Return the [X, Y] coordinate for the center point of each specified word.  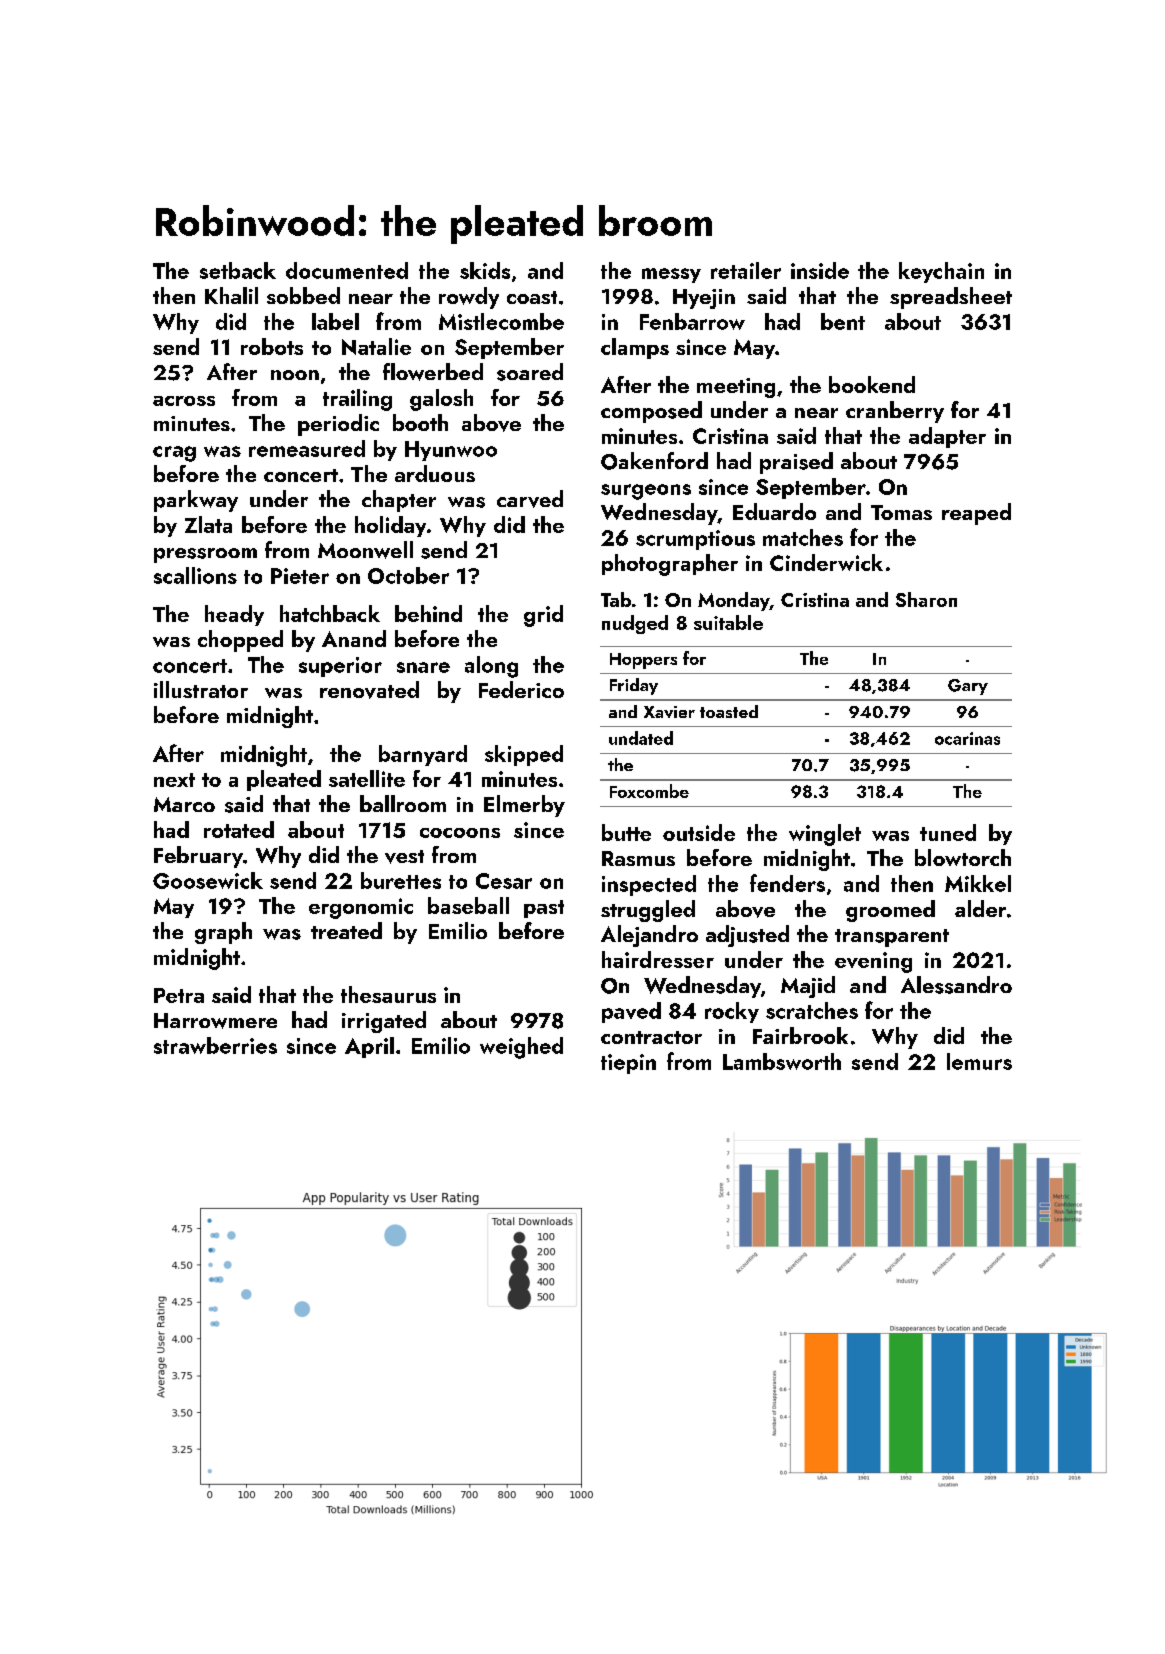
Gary [968, 687]
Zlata [208, 524]
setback [238, 270]
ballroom [403, 803]
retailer [746, 270]
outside [699, 832]
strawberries [215, 1045]
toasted [729, 711]
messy [671, 275]
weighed [521, 1048]
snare [423, 667]
